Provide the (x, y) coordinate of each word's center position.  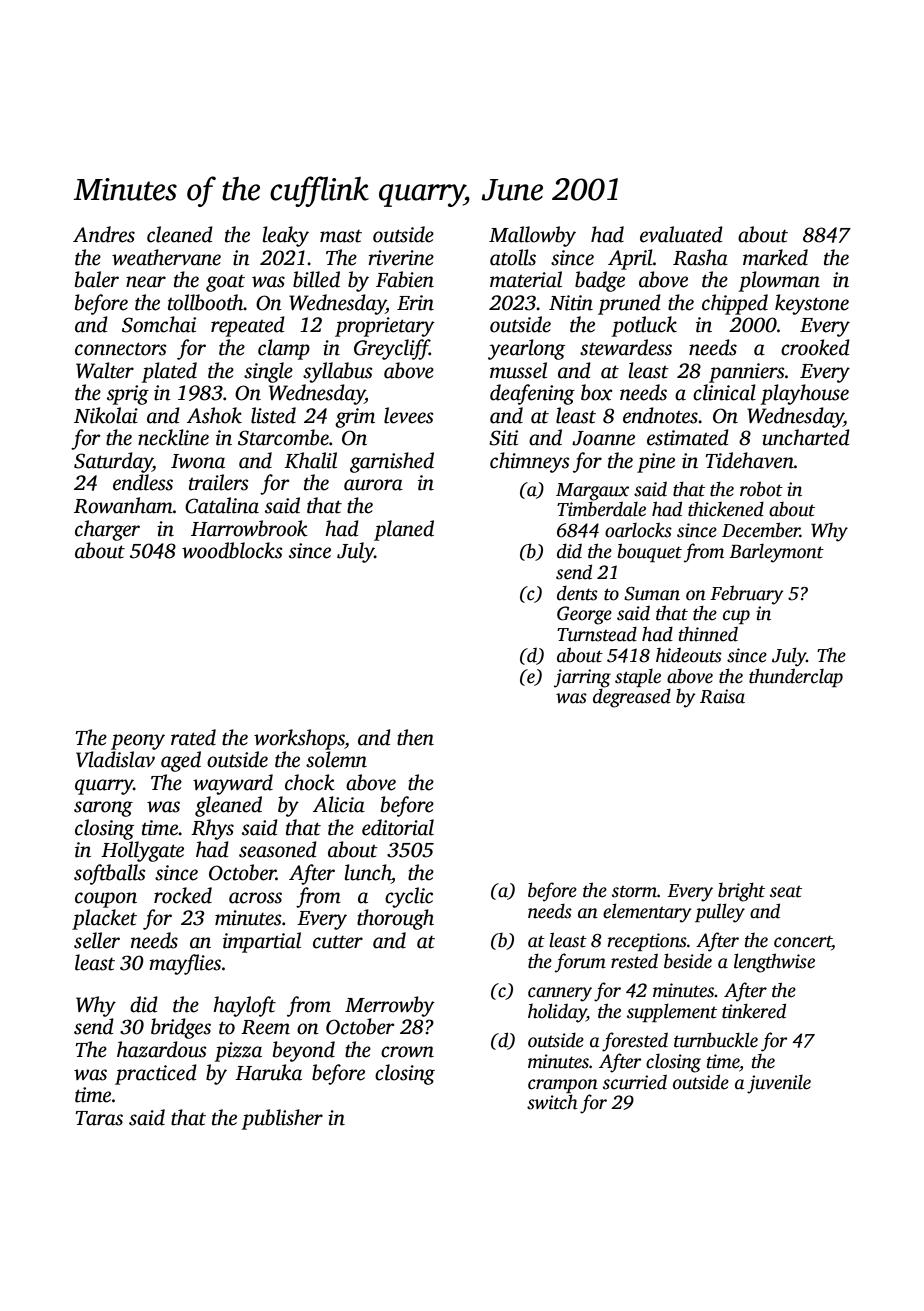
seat (786, 892)
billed (316, 279)
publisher (282, 1119)
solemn (336, 759)
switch (552, 1102)
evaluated (681, 234)
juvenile (779, 1084)
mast (341, 236)
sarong (103, 809)
